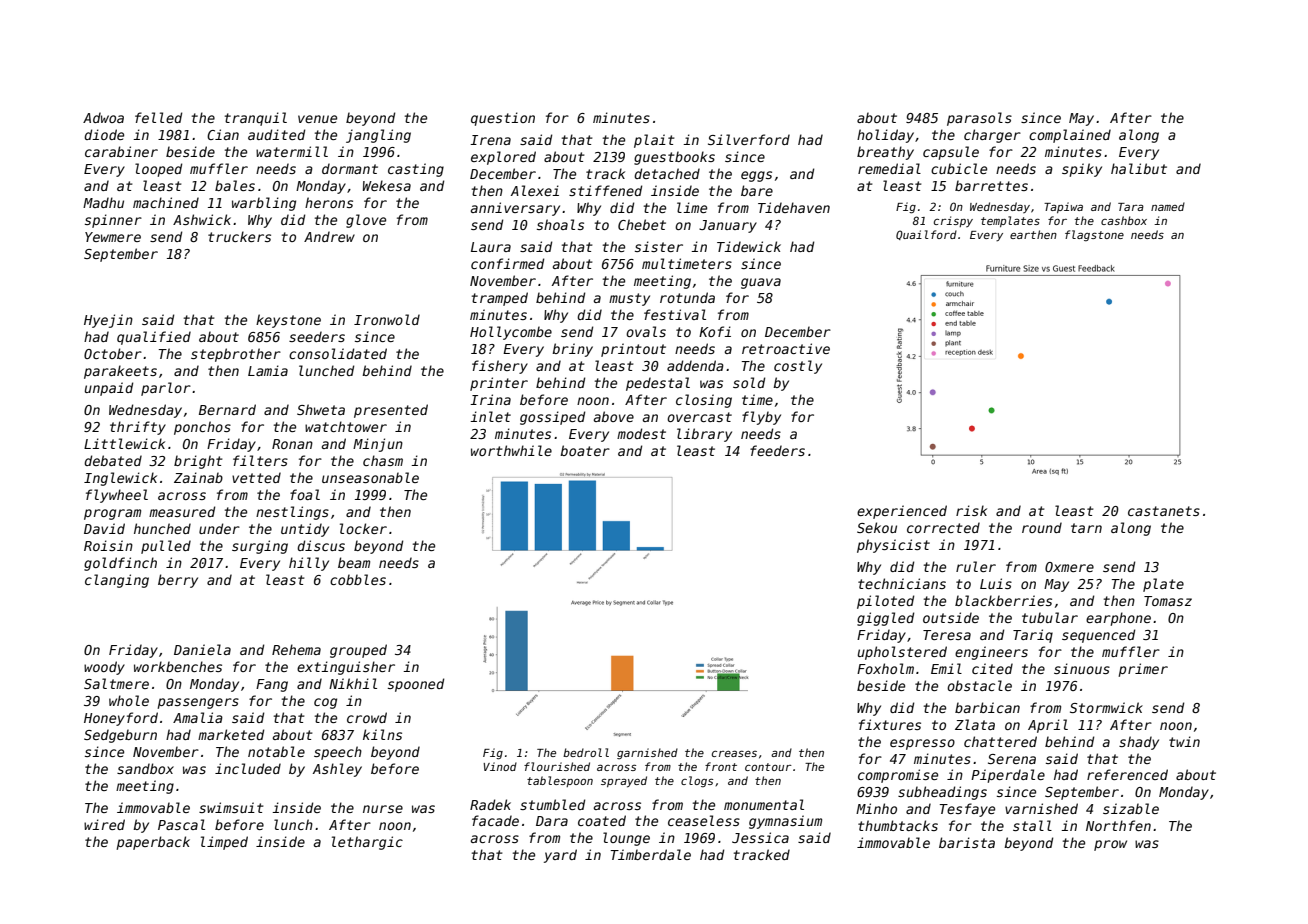 This screenshot has height=924, width=1308. Describe the element at coordinates (358, 579) in the screenshot. I see `cobbles` at that location.
